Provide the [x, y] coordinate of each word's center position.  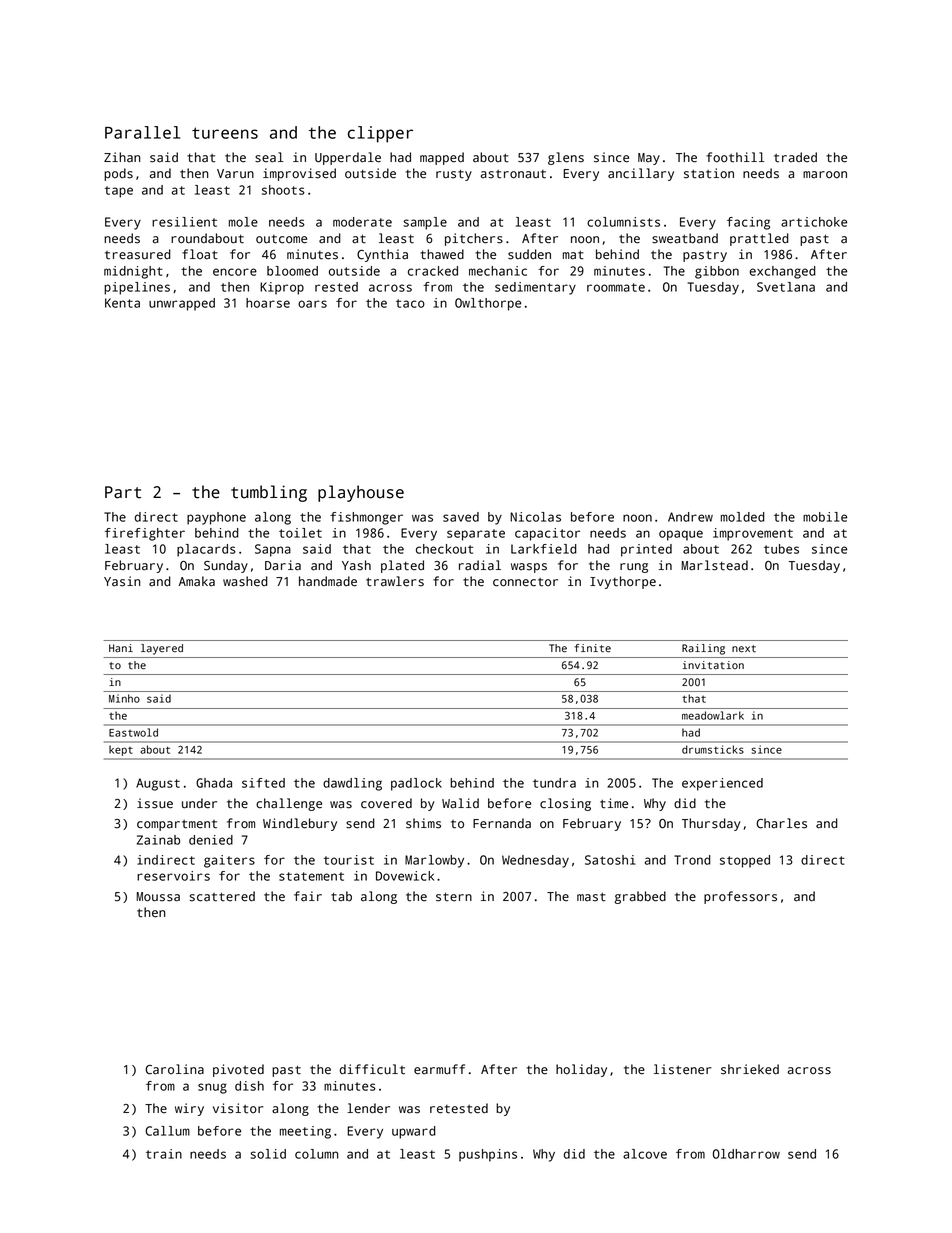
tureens [225, 133]
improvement [753, 534]
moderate [362, 222]
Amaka [197, 581]
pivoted [238, 1070]
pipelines [137, 288]
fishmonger [366, 518]
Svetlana [786, 287]
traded [795, 157]
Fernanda [502, 823]
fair [308, 896]
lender [368, 1108]
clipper [380, 134]
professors [740, 897]
